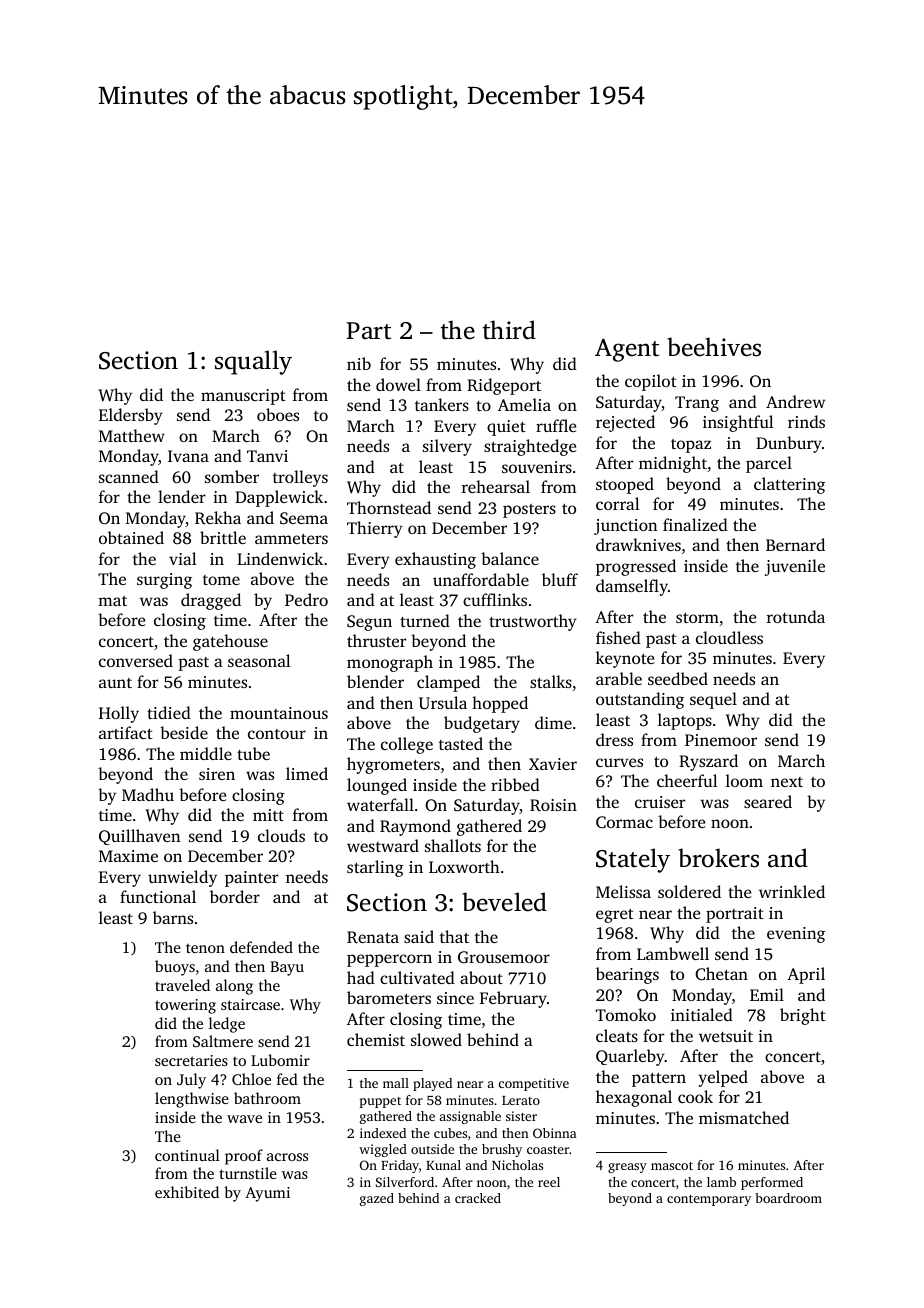 The image size is (924, 1308). What do you see at coordinates (187, 1155) in the screenshot?
I see `continual` at bounding box center [187, 1155].
